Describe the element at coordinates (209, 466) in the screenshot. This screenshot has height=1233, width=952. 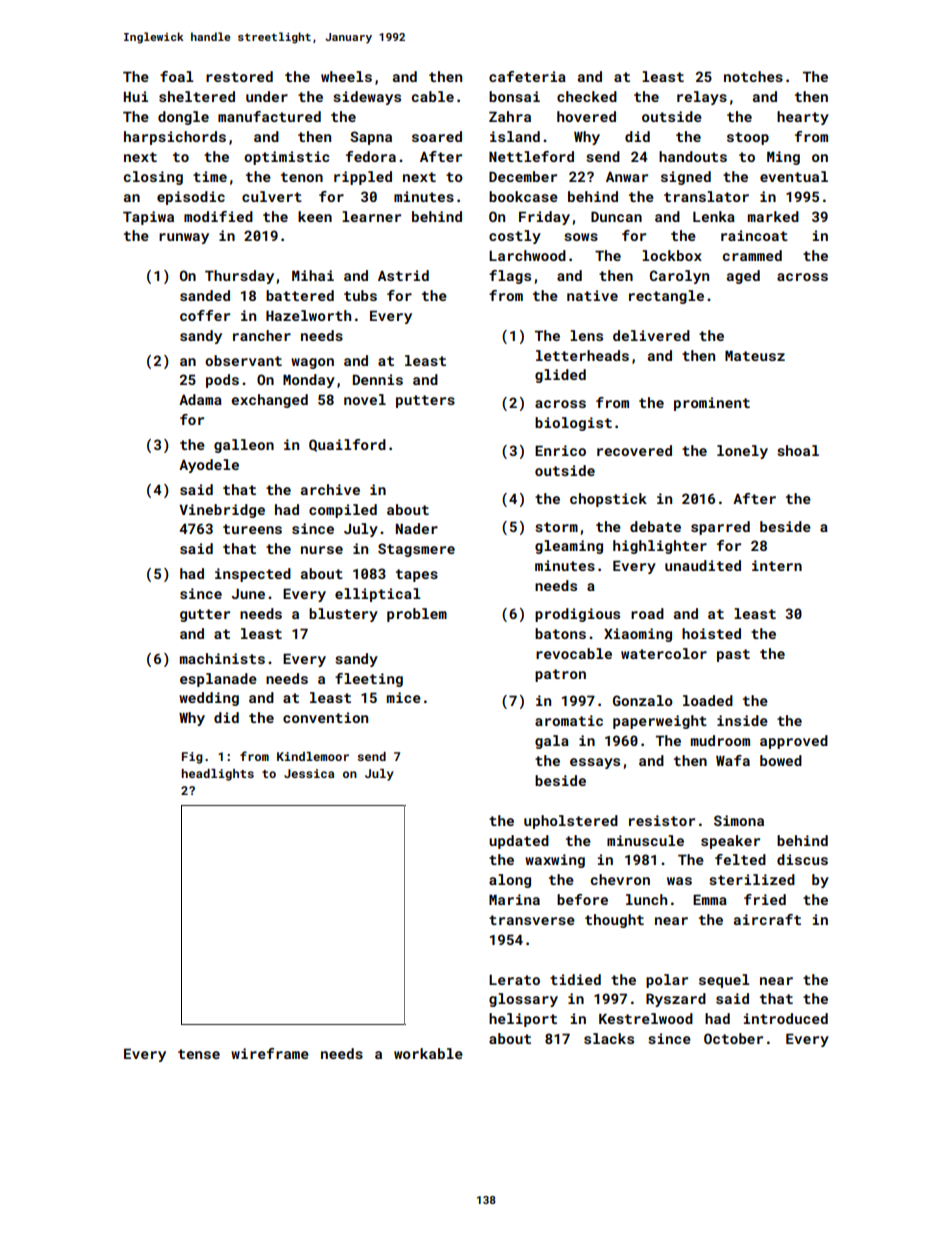
I see `Ayodele` at that location.
